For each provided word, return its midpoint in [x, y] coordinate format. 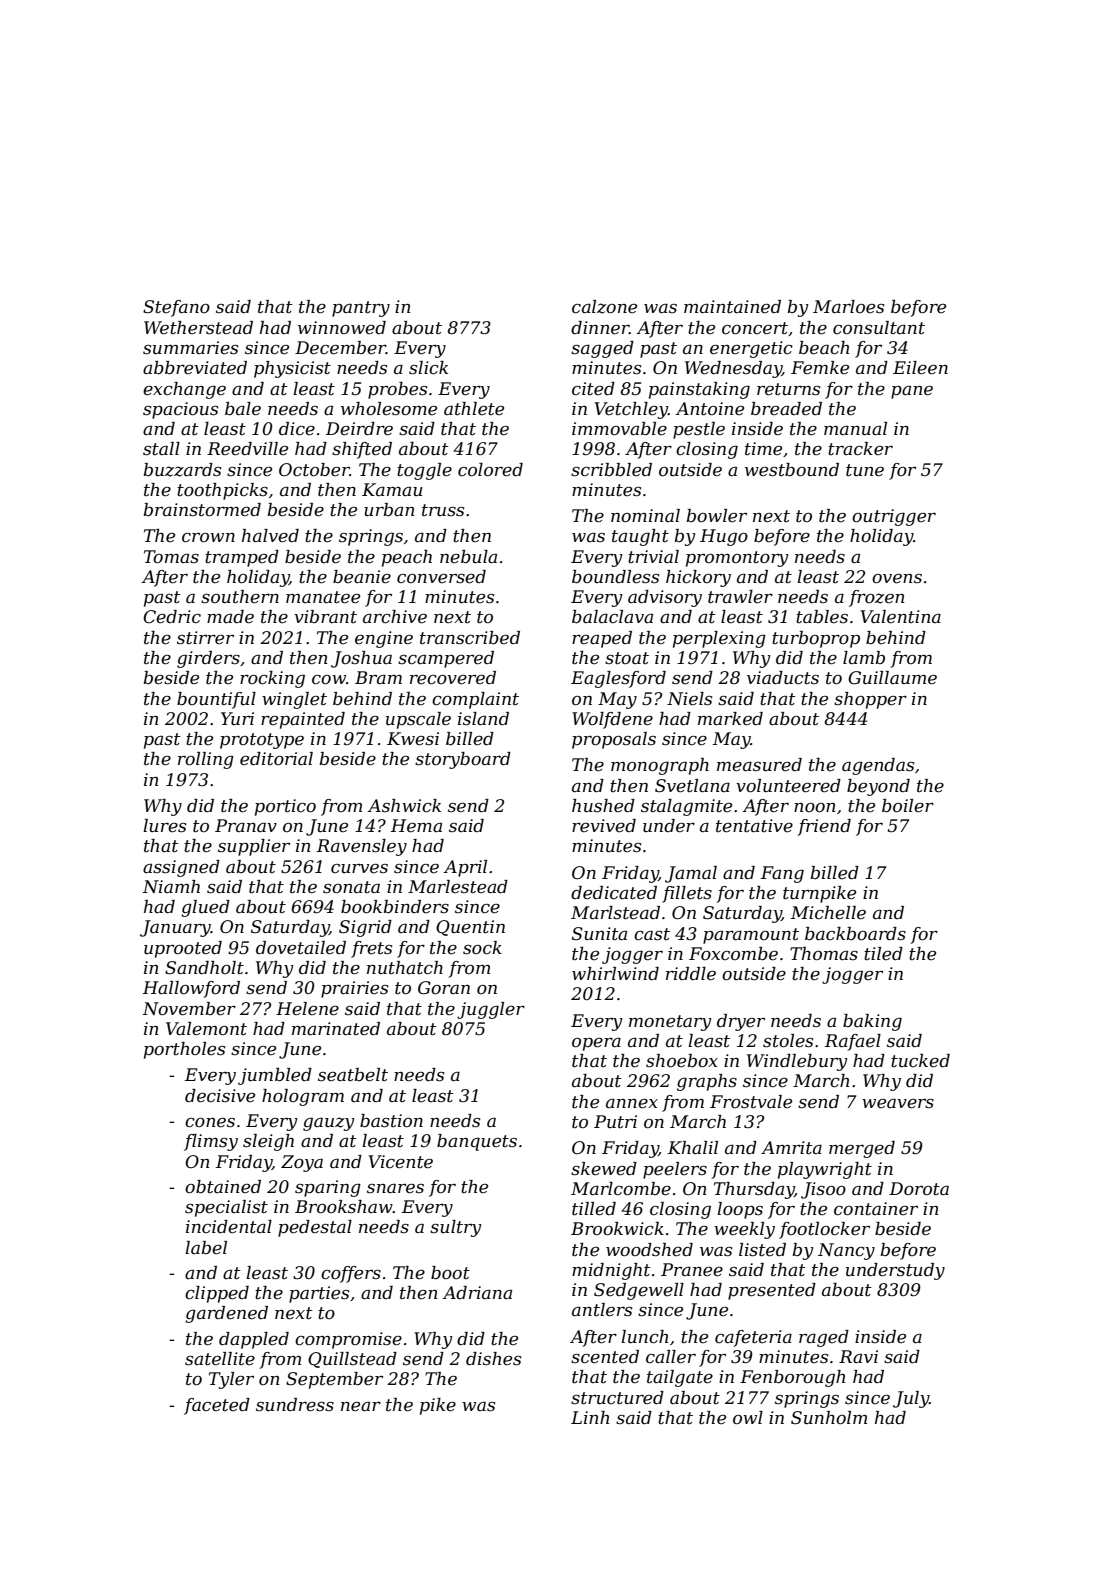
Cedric [172, 617]
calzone [604, 307]
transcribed [470, 638]
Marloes [848, 307]
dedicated [614, 893]
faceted [217, 1406]
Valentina [901, 617]
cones [210, 1123]
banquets [477, 1142]
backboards [855, 933]
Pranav [246, 825]
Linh [590, 1417]
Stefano [176, 308]
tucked [920, 1061]
